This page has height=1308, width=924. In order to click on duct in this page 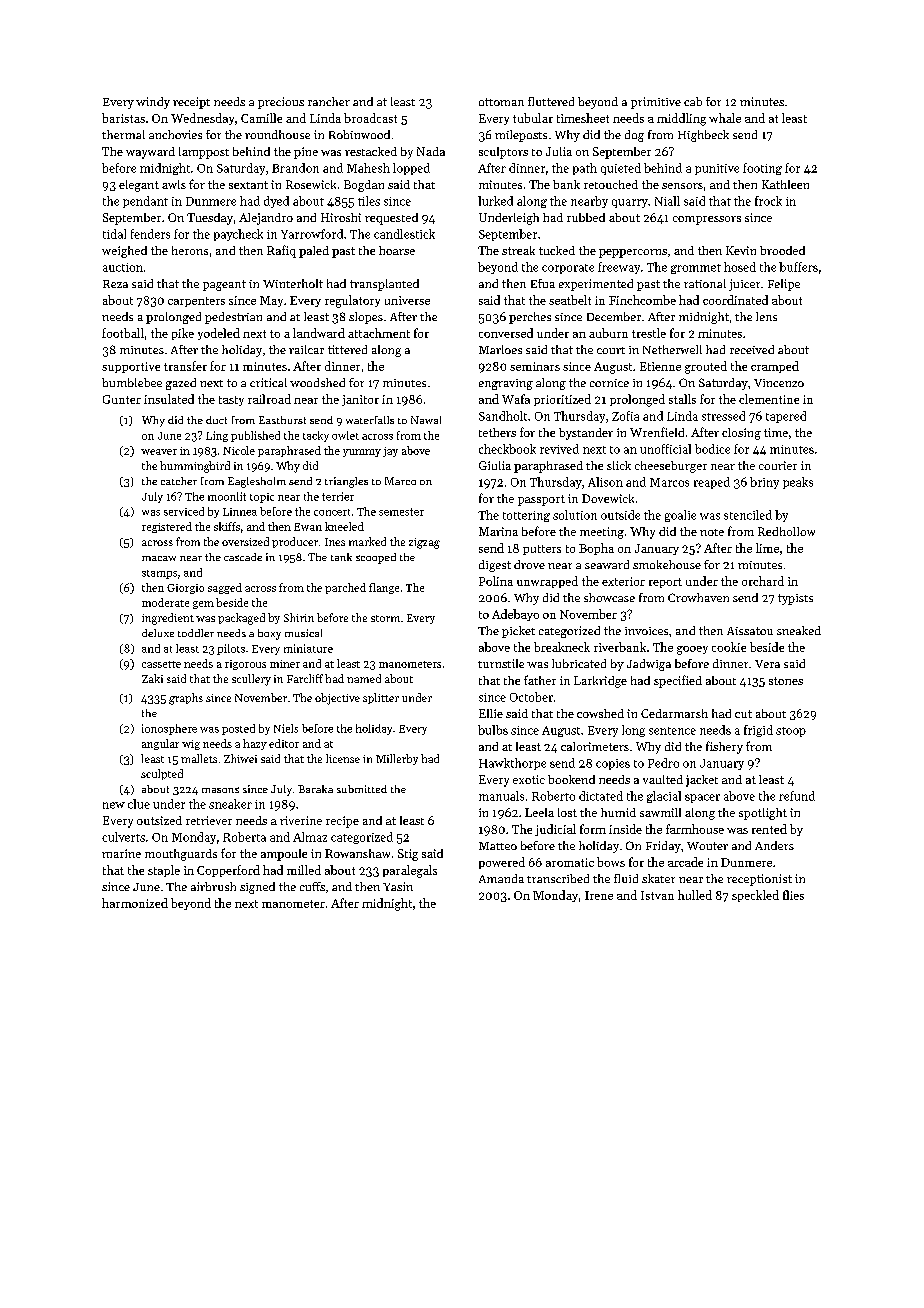, I will do `click(216, 420)`.
